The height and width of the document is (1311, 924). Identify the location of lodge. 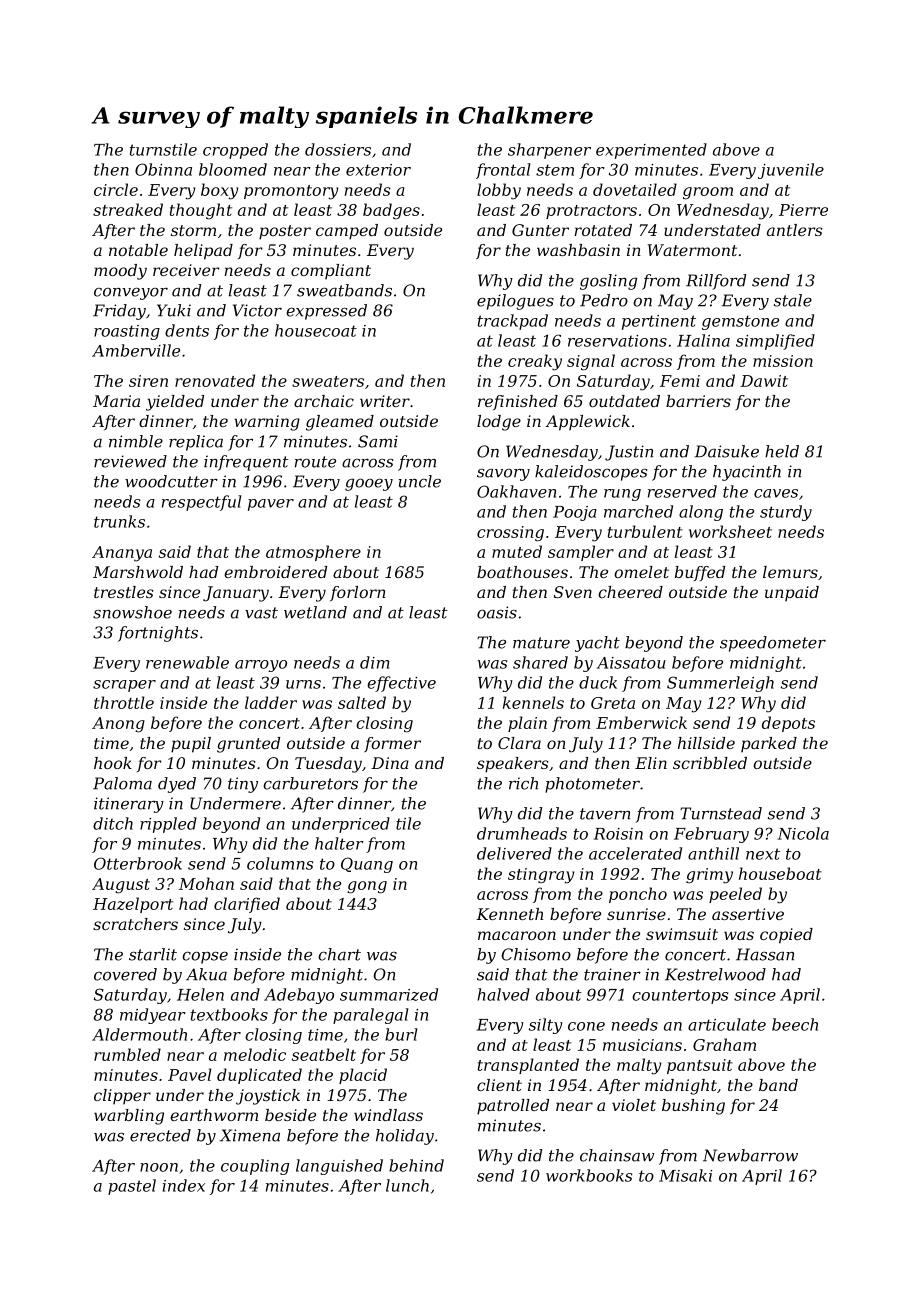
(499, 423).
